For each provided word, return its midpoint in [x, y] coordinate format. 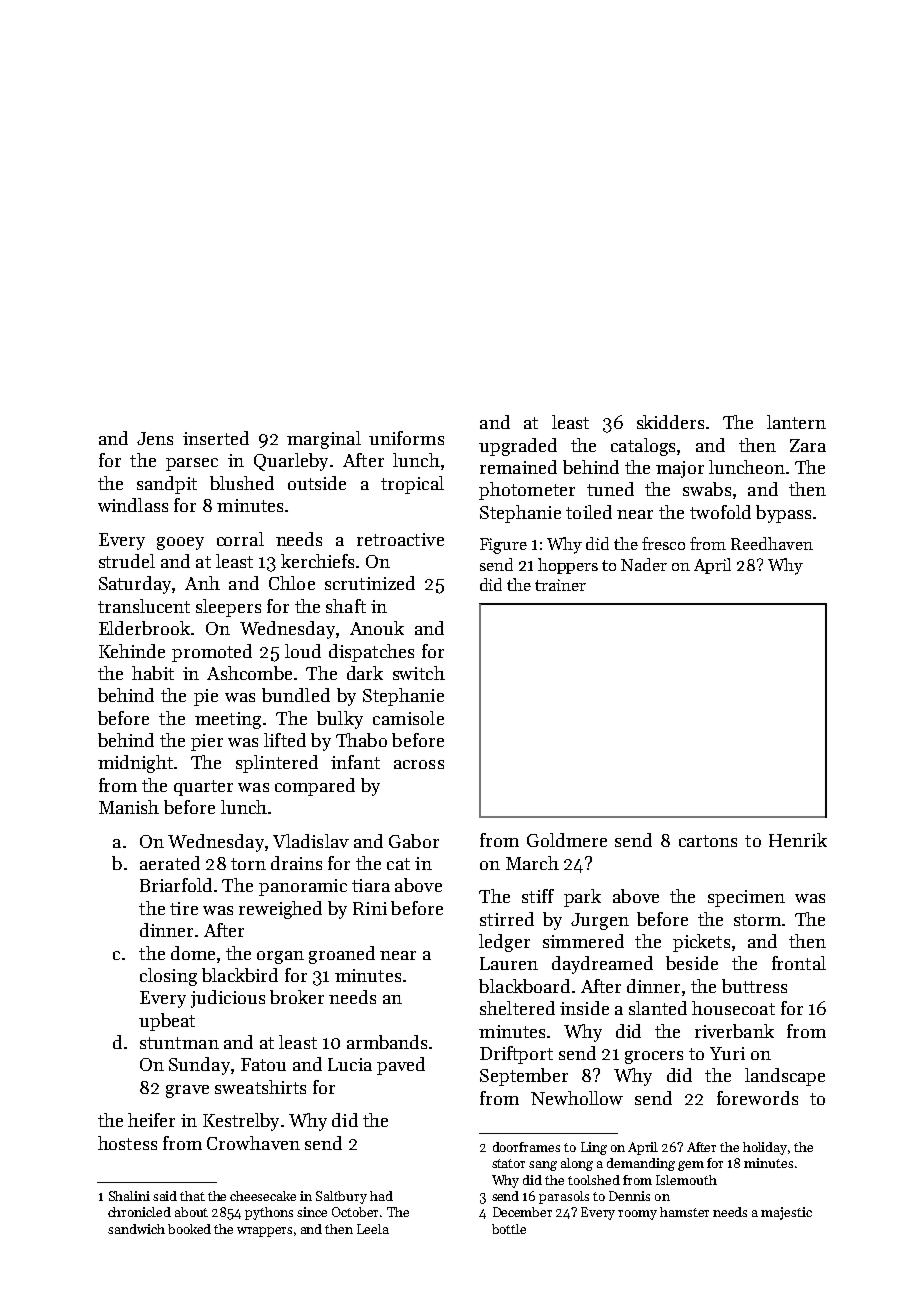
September [524, 1077]
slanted [658, 1008]
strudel [127, 561]
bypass [783, 514]
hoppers [568, 566]
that [192, 1196]
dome [193, 953]
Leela [373, 1229]
